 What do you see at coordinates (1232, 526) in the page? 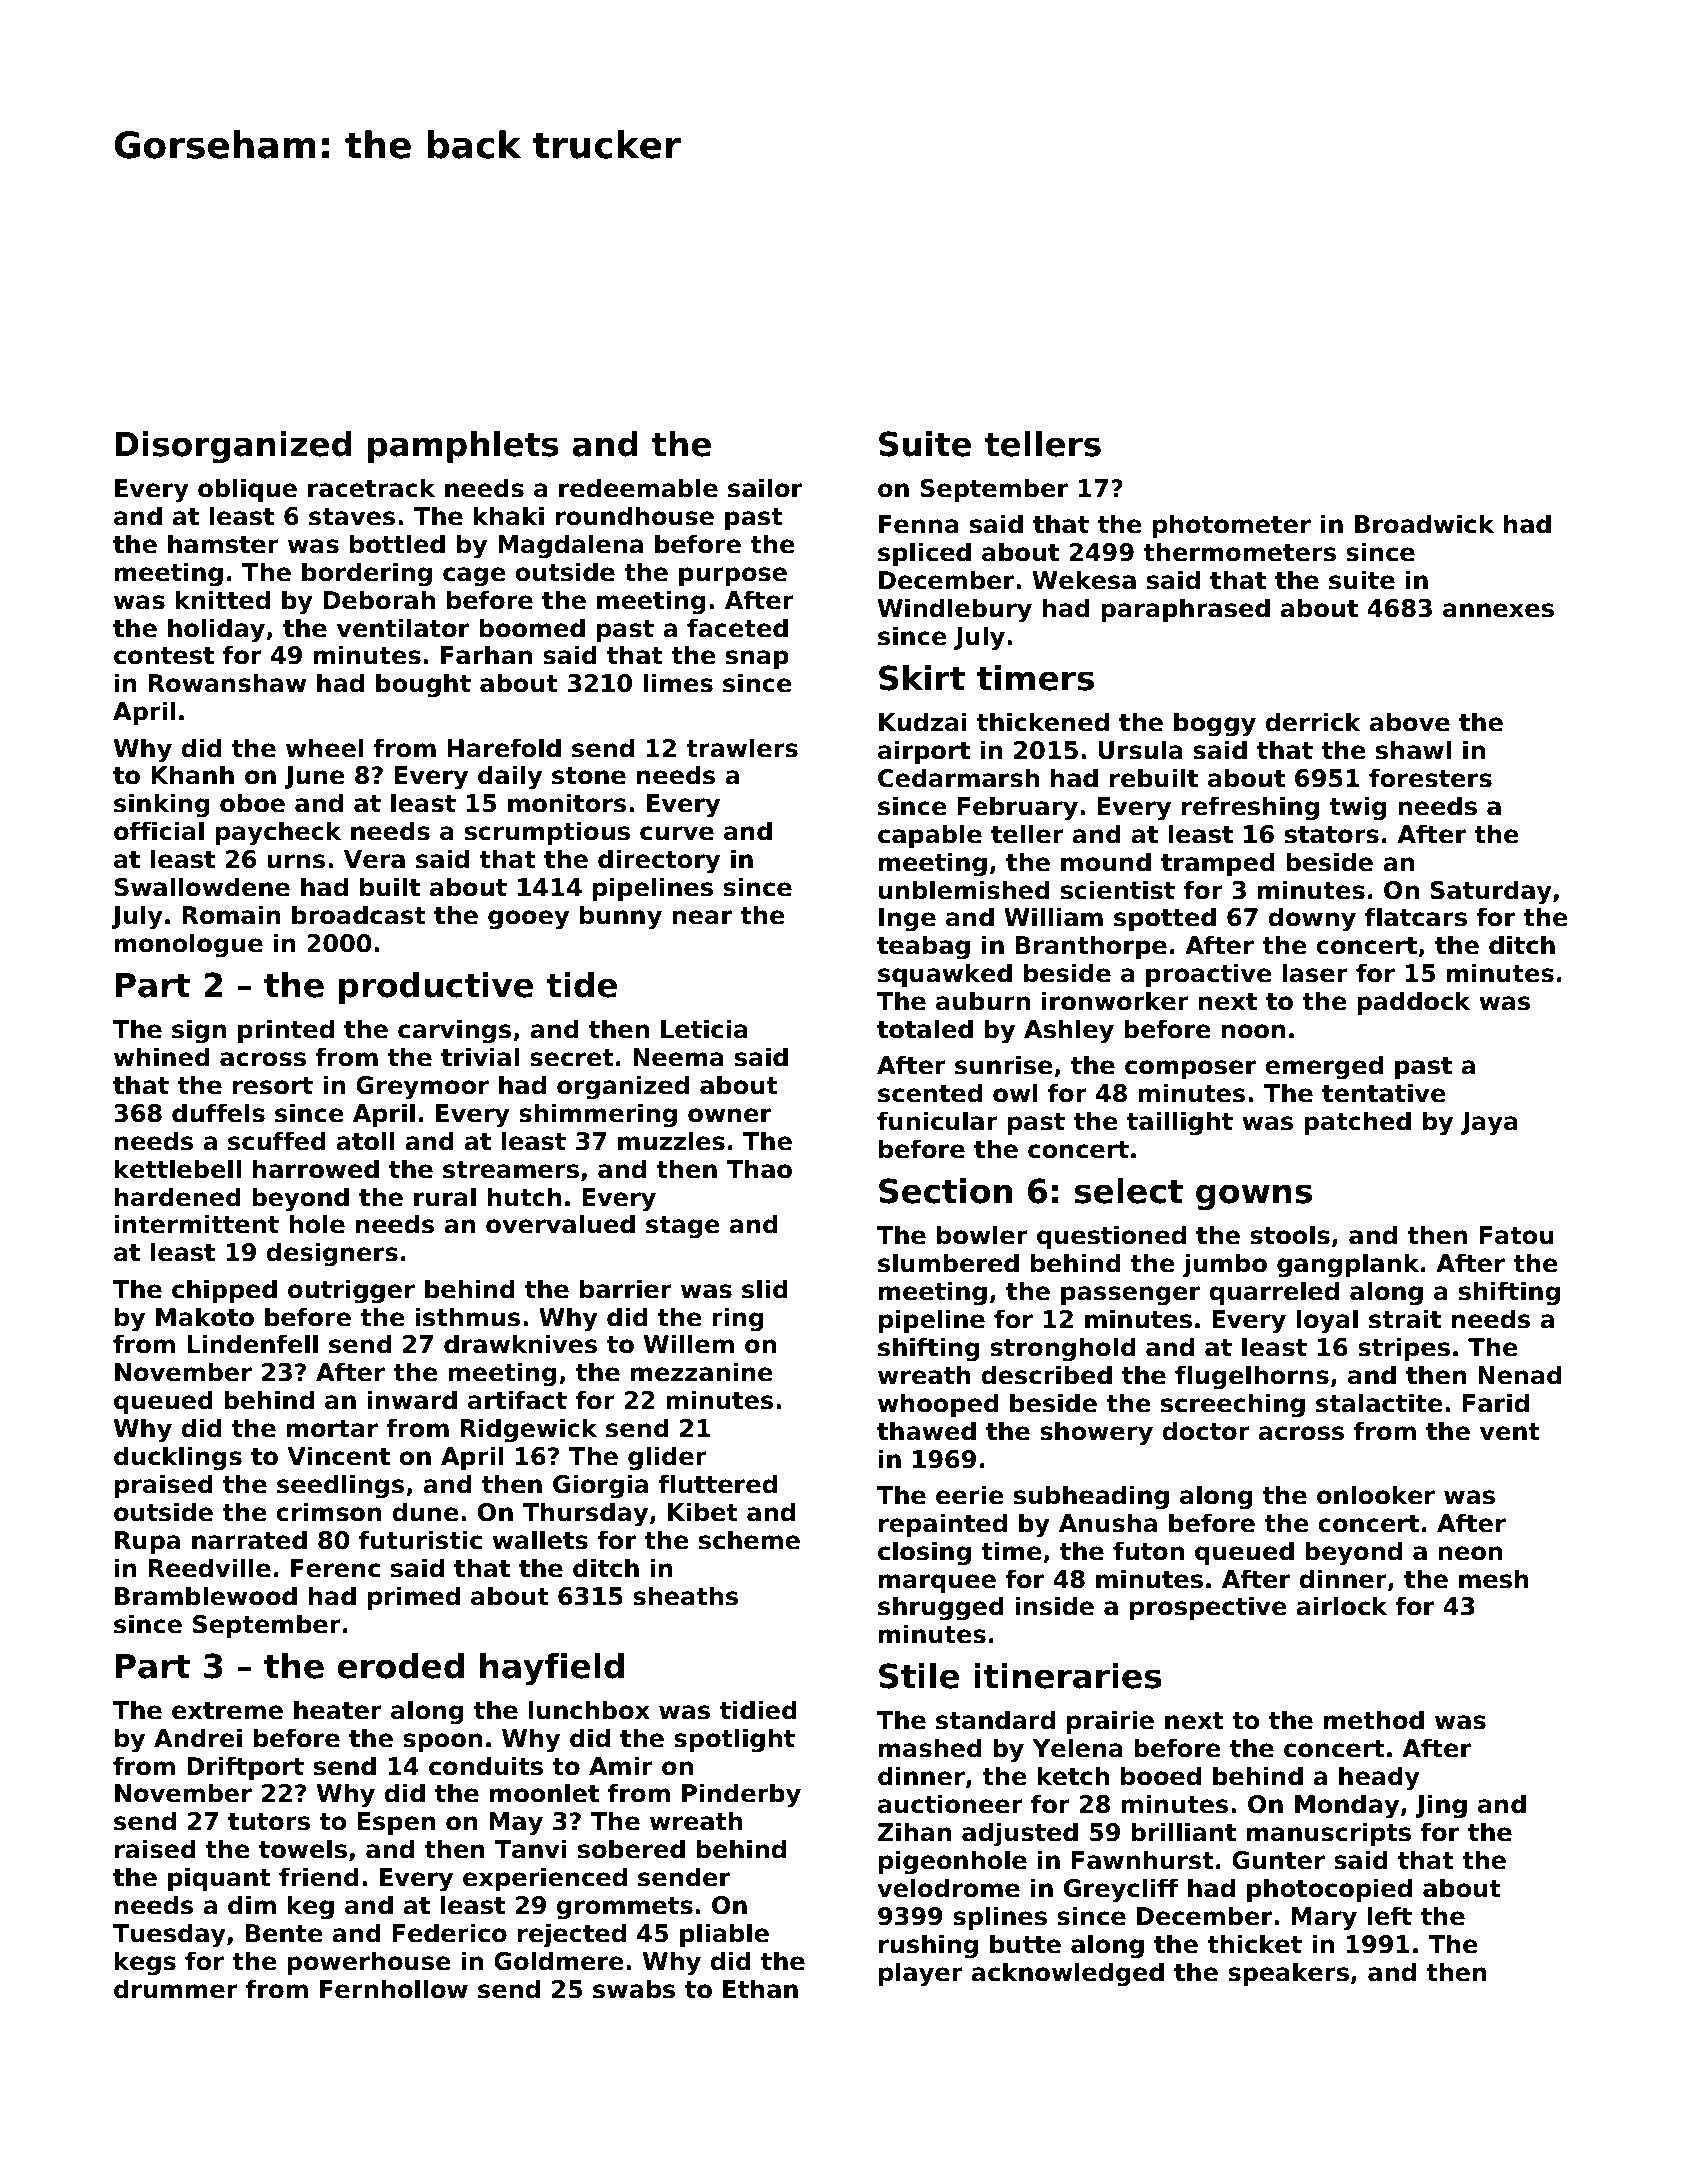
I see `photometer` at bounding box center [1232, 526].
